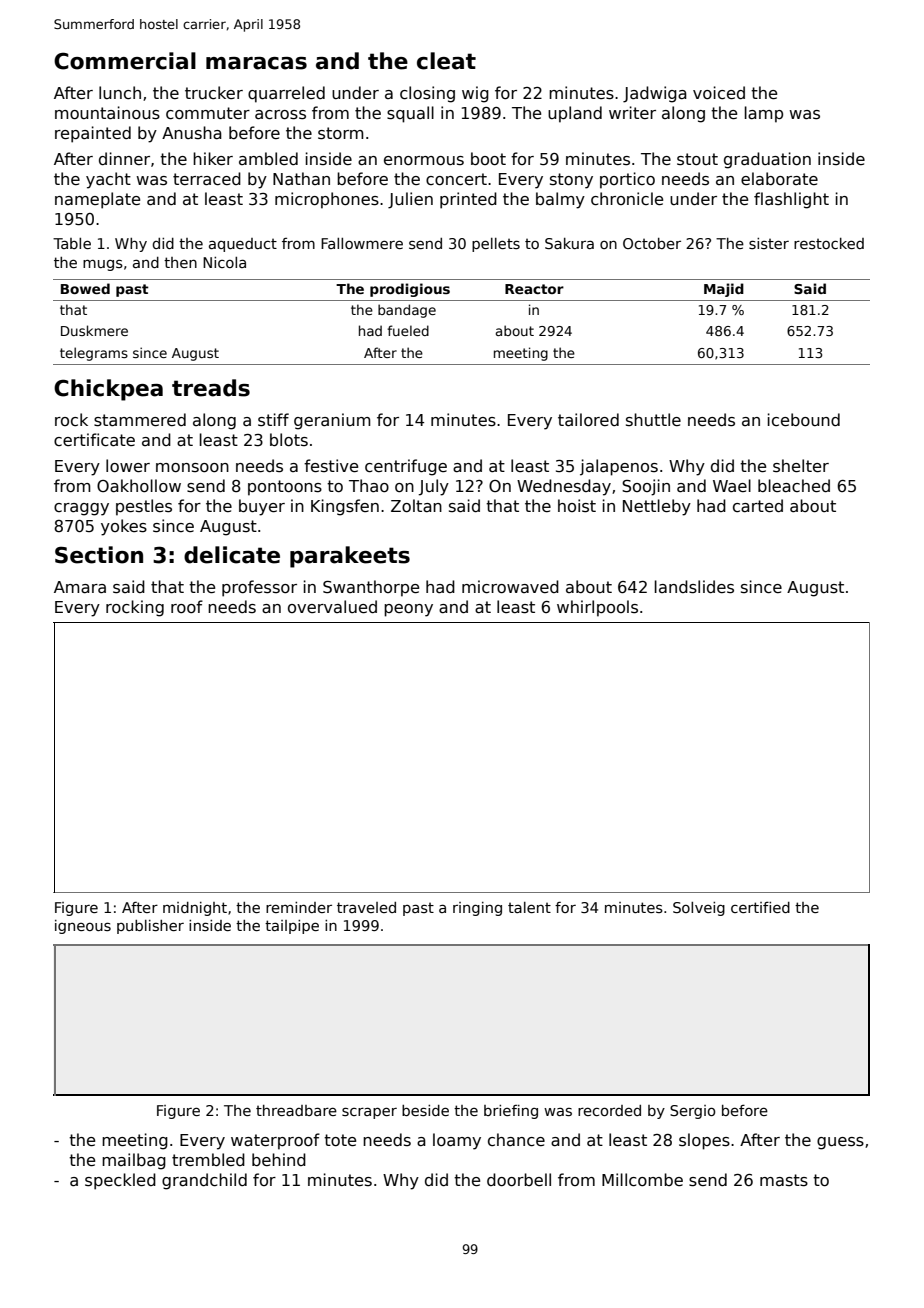  What do you see at coordinates (134, 1161) in the image?
I see `mailbag` at bounding box center [134, 1161].
